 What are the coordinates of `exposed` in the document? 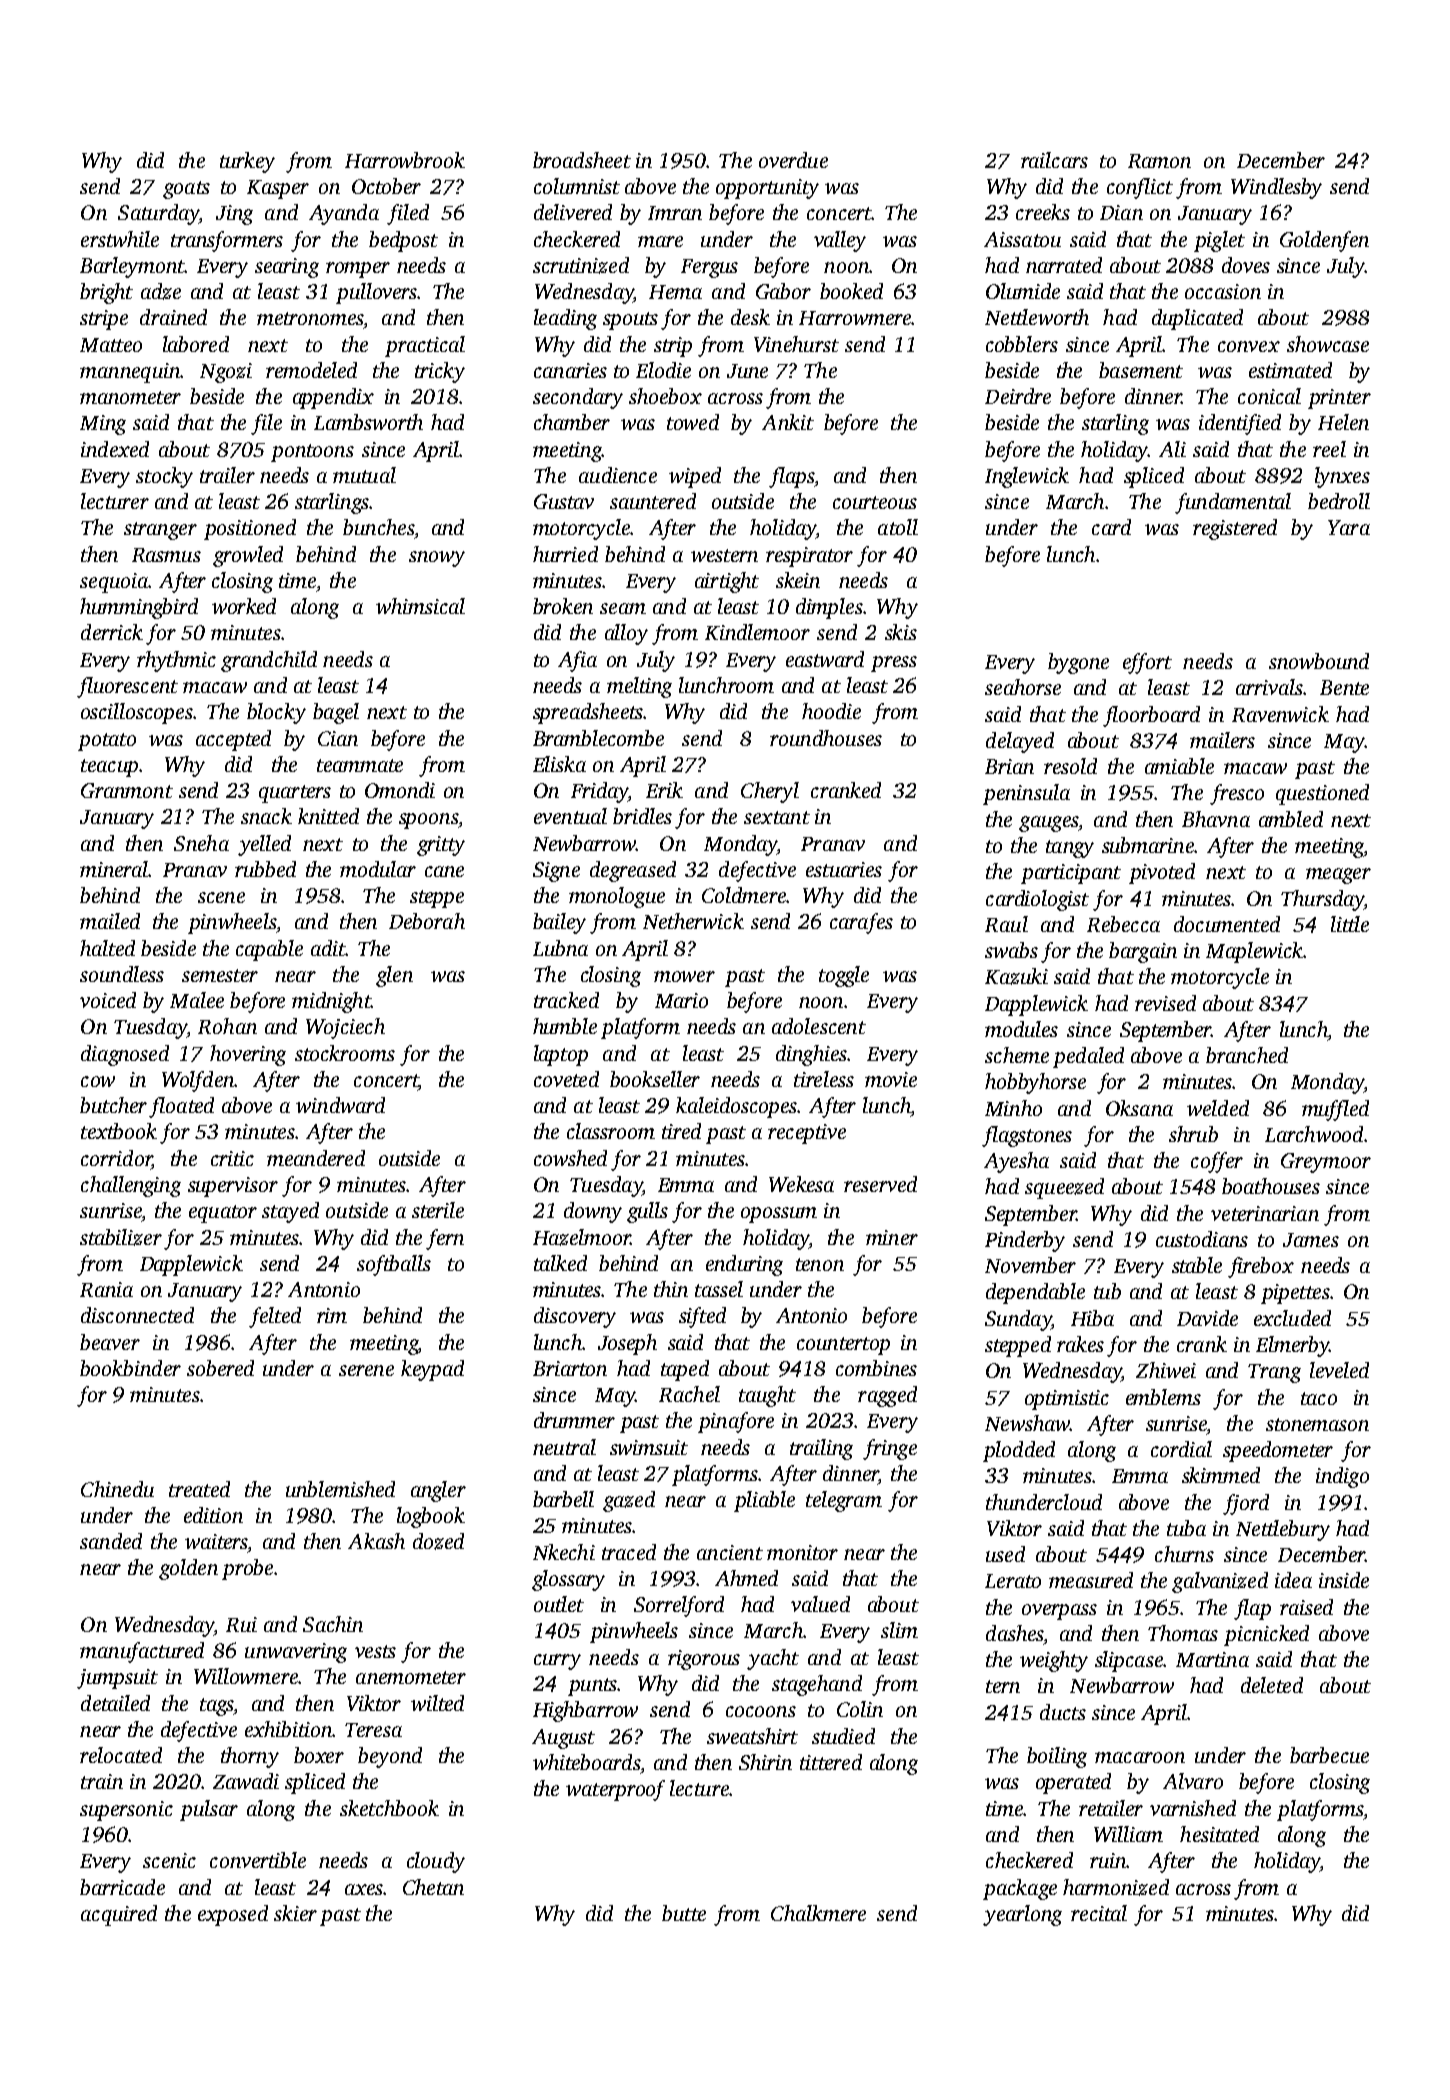 It's located at (233, 1915).
